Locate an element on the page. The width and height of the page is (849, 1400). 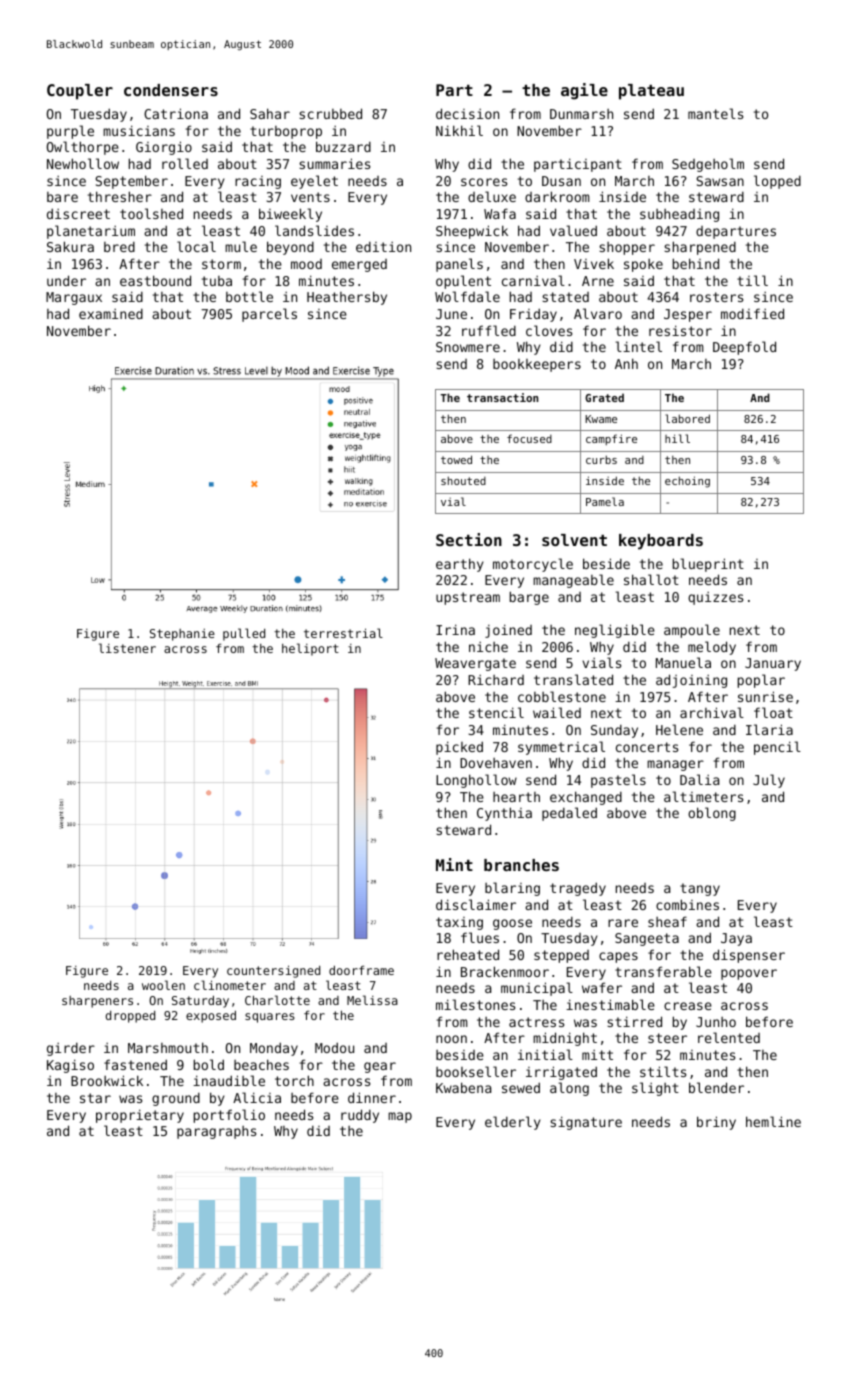
oblong is located at coordinates (712, 814).
